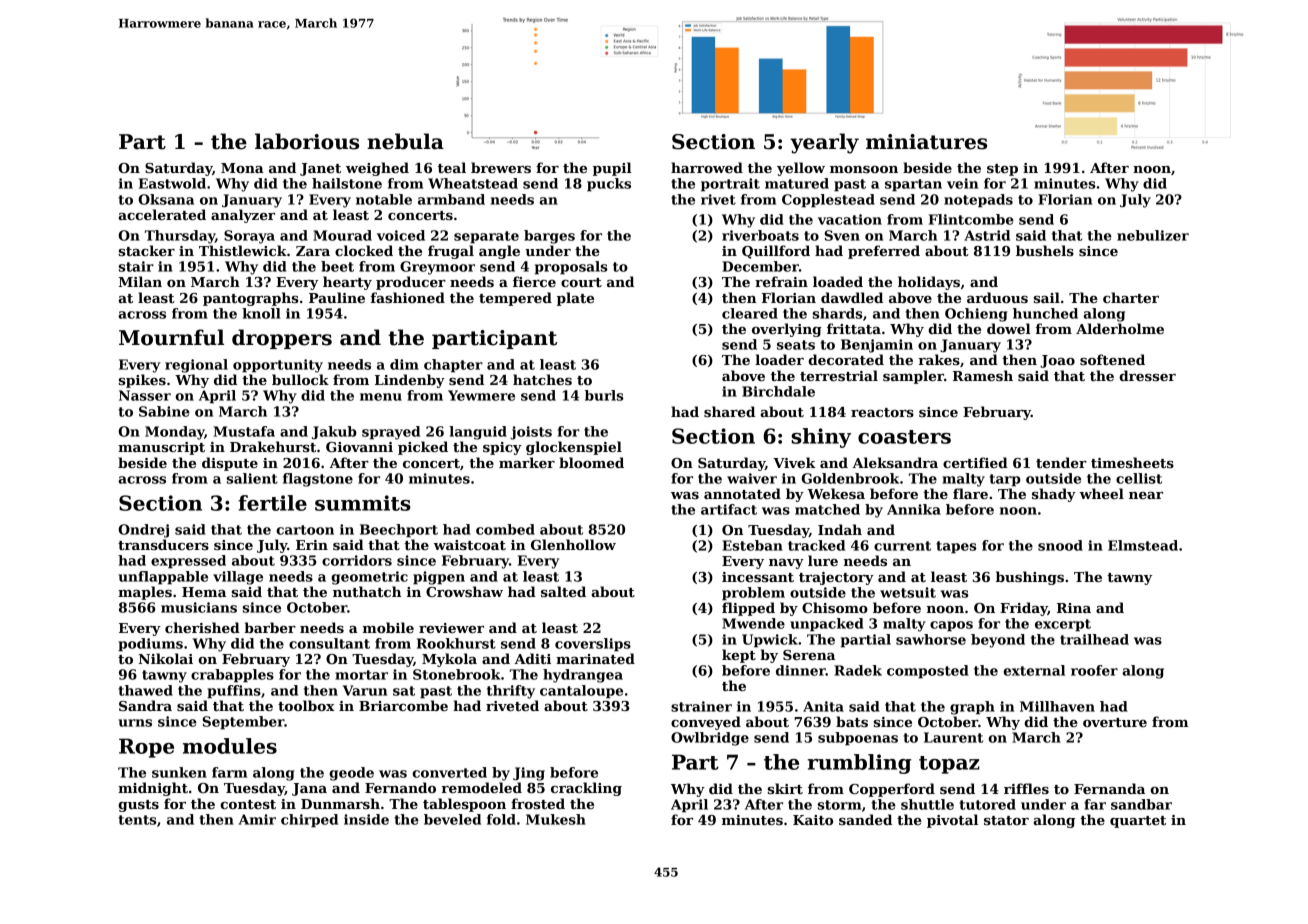 This document has width=1308, height=924. I want to click on tapes, so click(956, 547).
